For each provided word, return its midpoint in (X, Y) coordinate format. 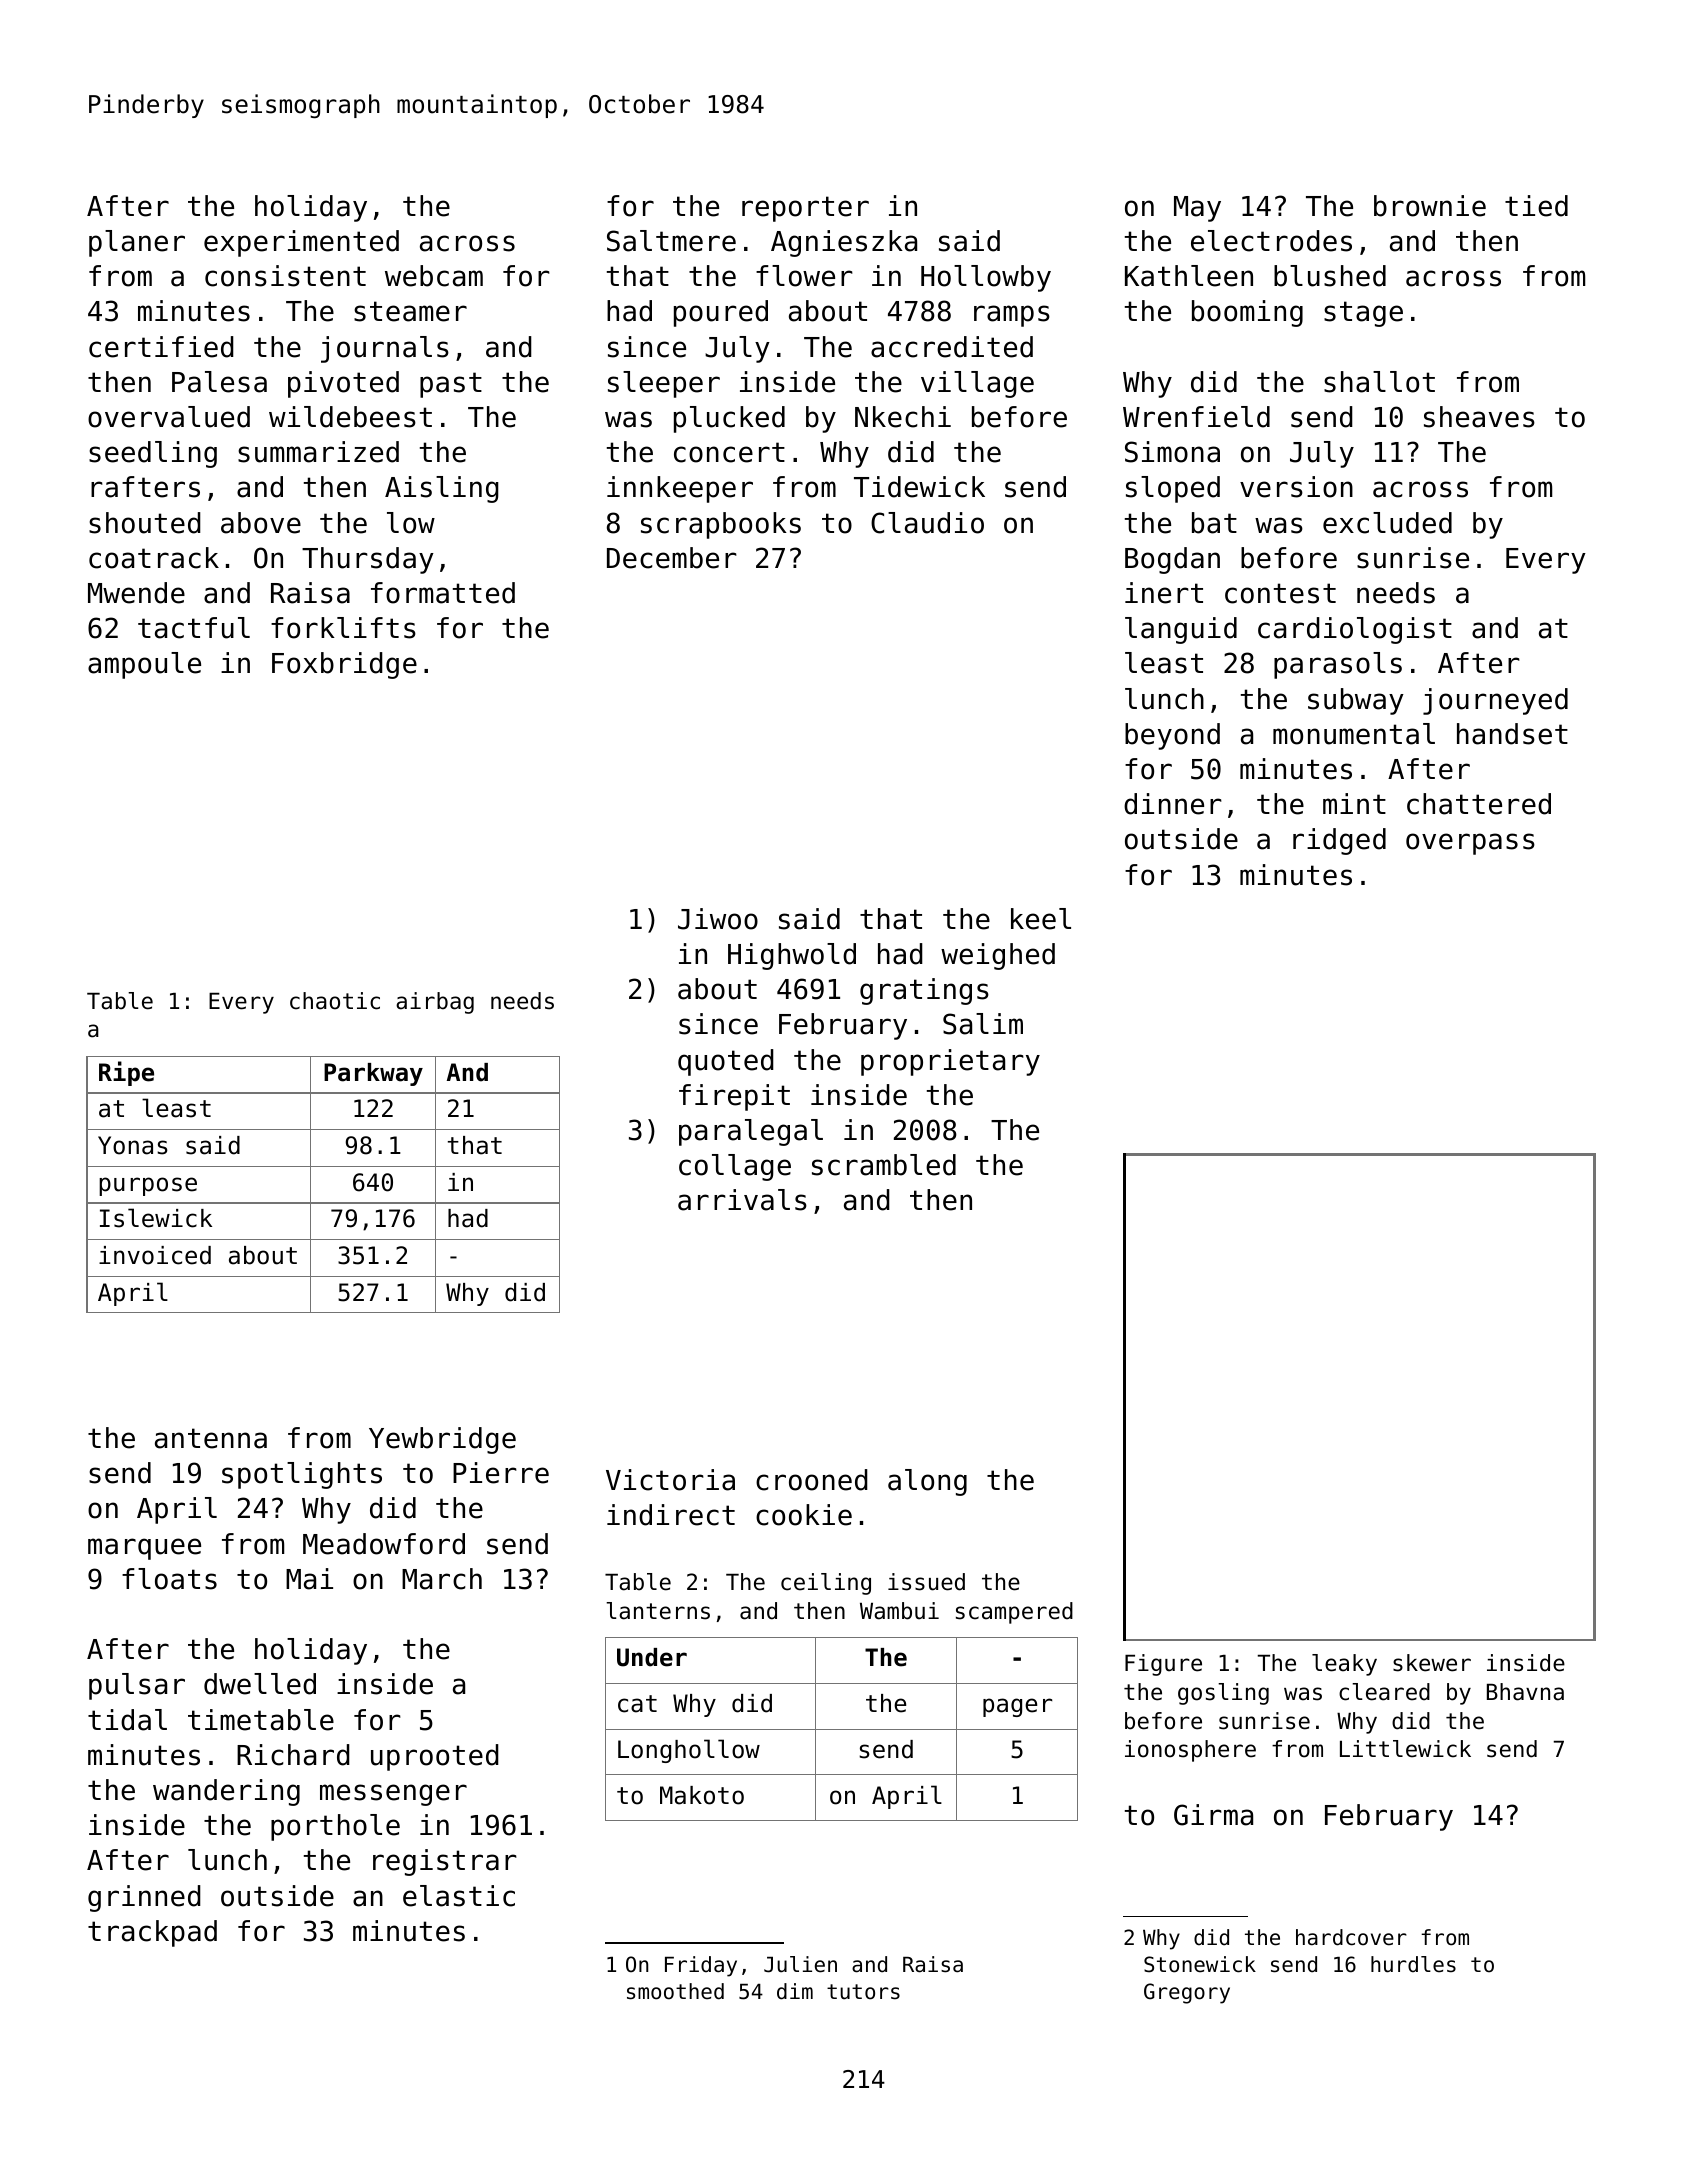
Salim (983, 1024)
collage (735, 1167)
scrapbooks (721, 525)
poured (721, 313)
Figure (1163, 1665)
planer (137, 243)
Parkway (373, 1074)
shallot (1379, 382)
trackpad (152, 1933)
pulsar (137, 1686)
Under (652, 1657)
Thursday (368, 560)
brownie (1430, 206)
